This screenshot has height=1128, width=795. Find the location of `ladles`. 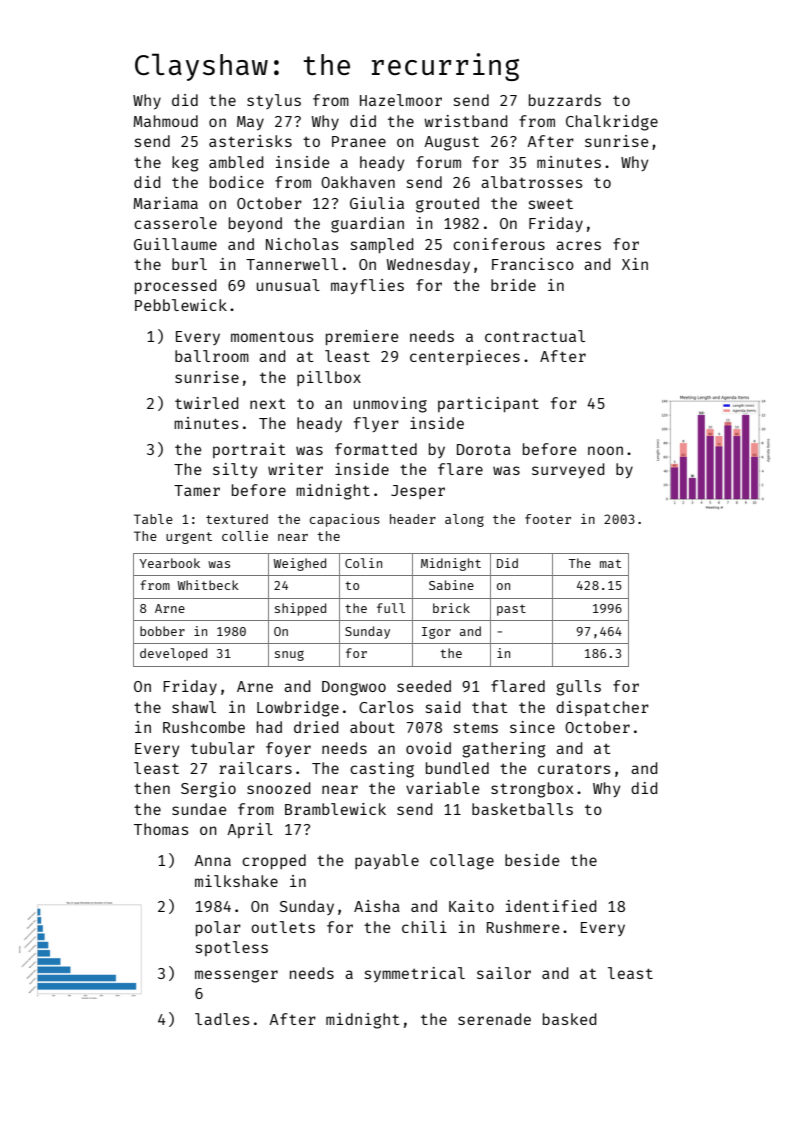

ladles is located at coordinates (222, 1019).
